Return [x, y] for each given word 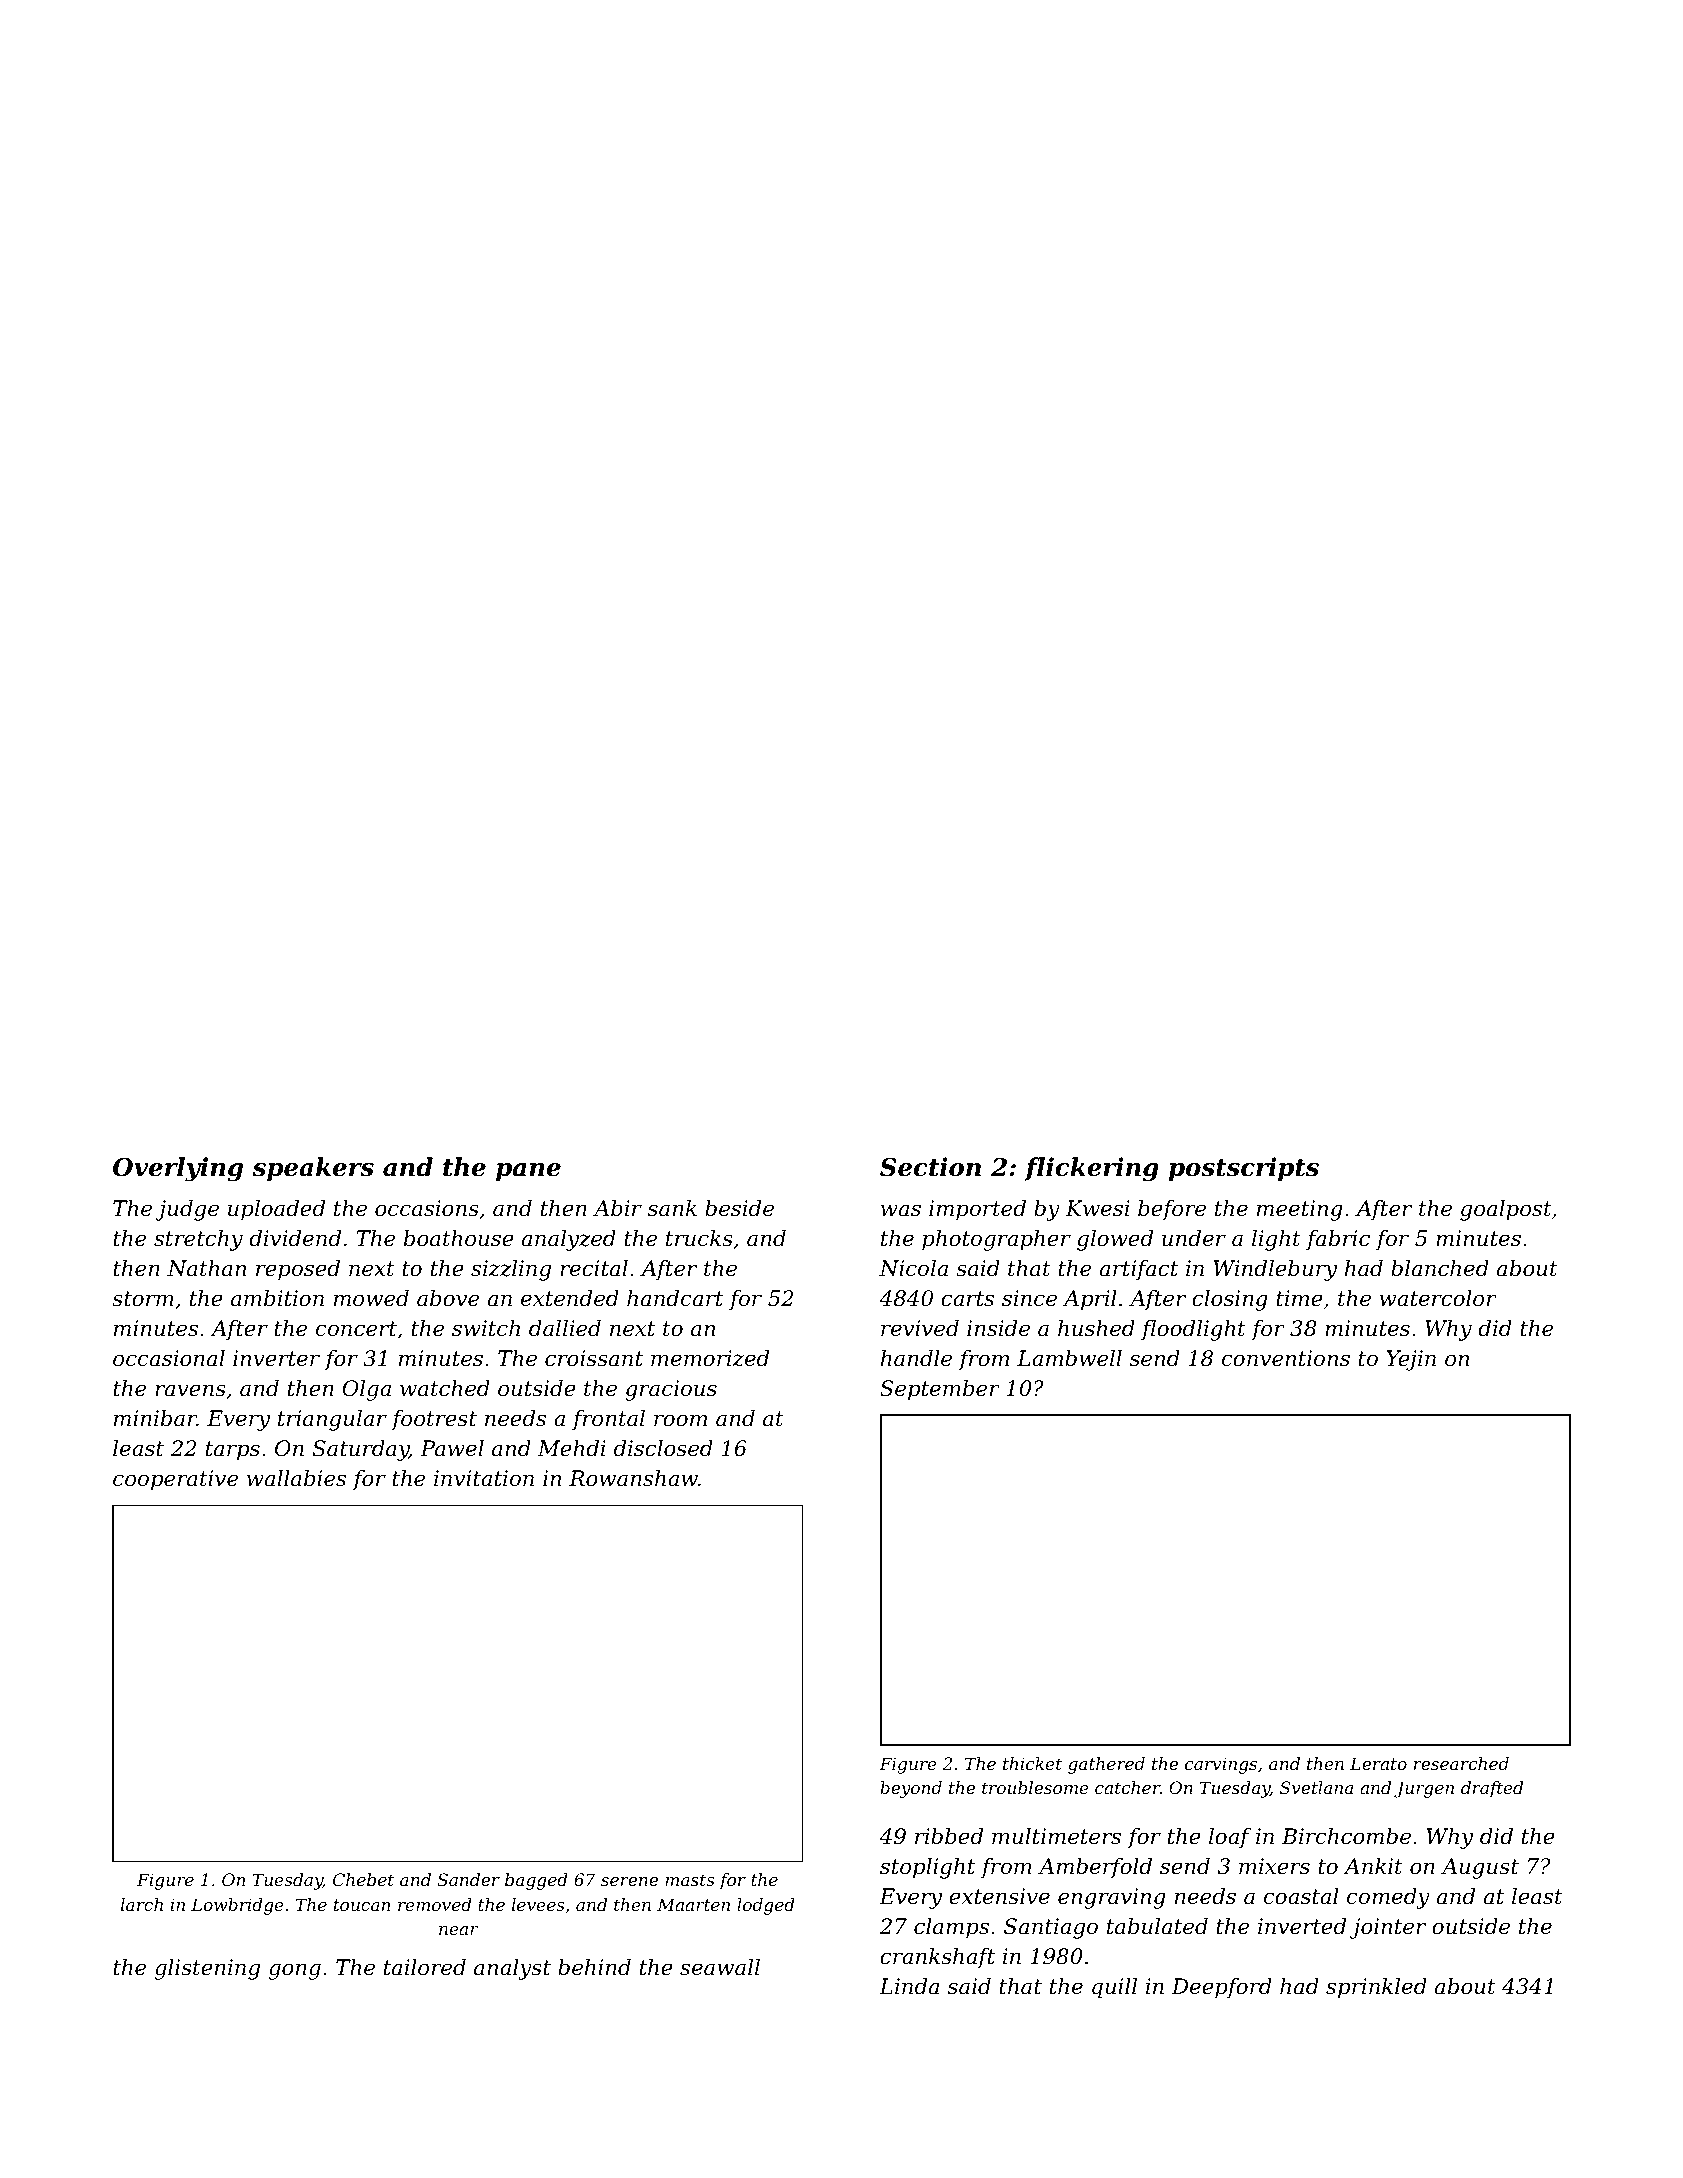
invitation [484, 1478]
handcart [675, 1298]
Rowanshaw [633, 1478]
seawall [720, 1967]
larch [142, 1904]
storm [143, 1299]
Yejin [1411, 1360]
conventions [1286, 1358]
